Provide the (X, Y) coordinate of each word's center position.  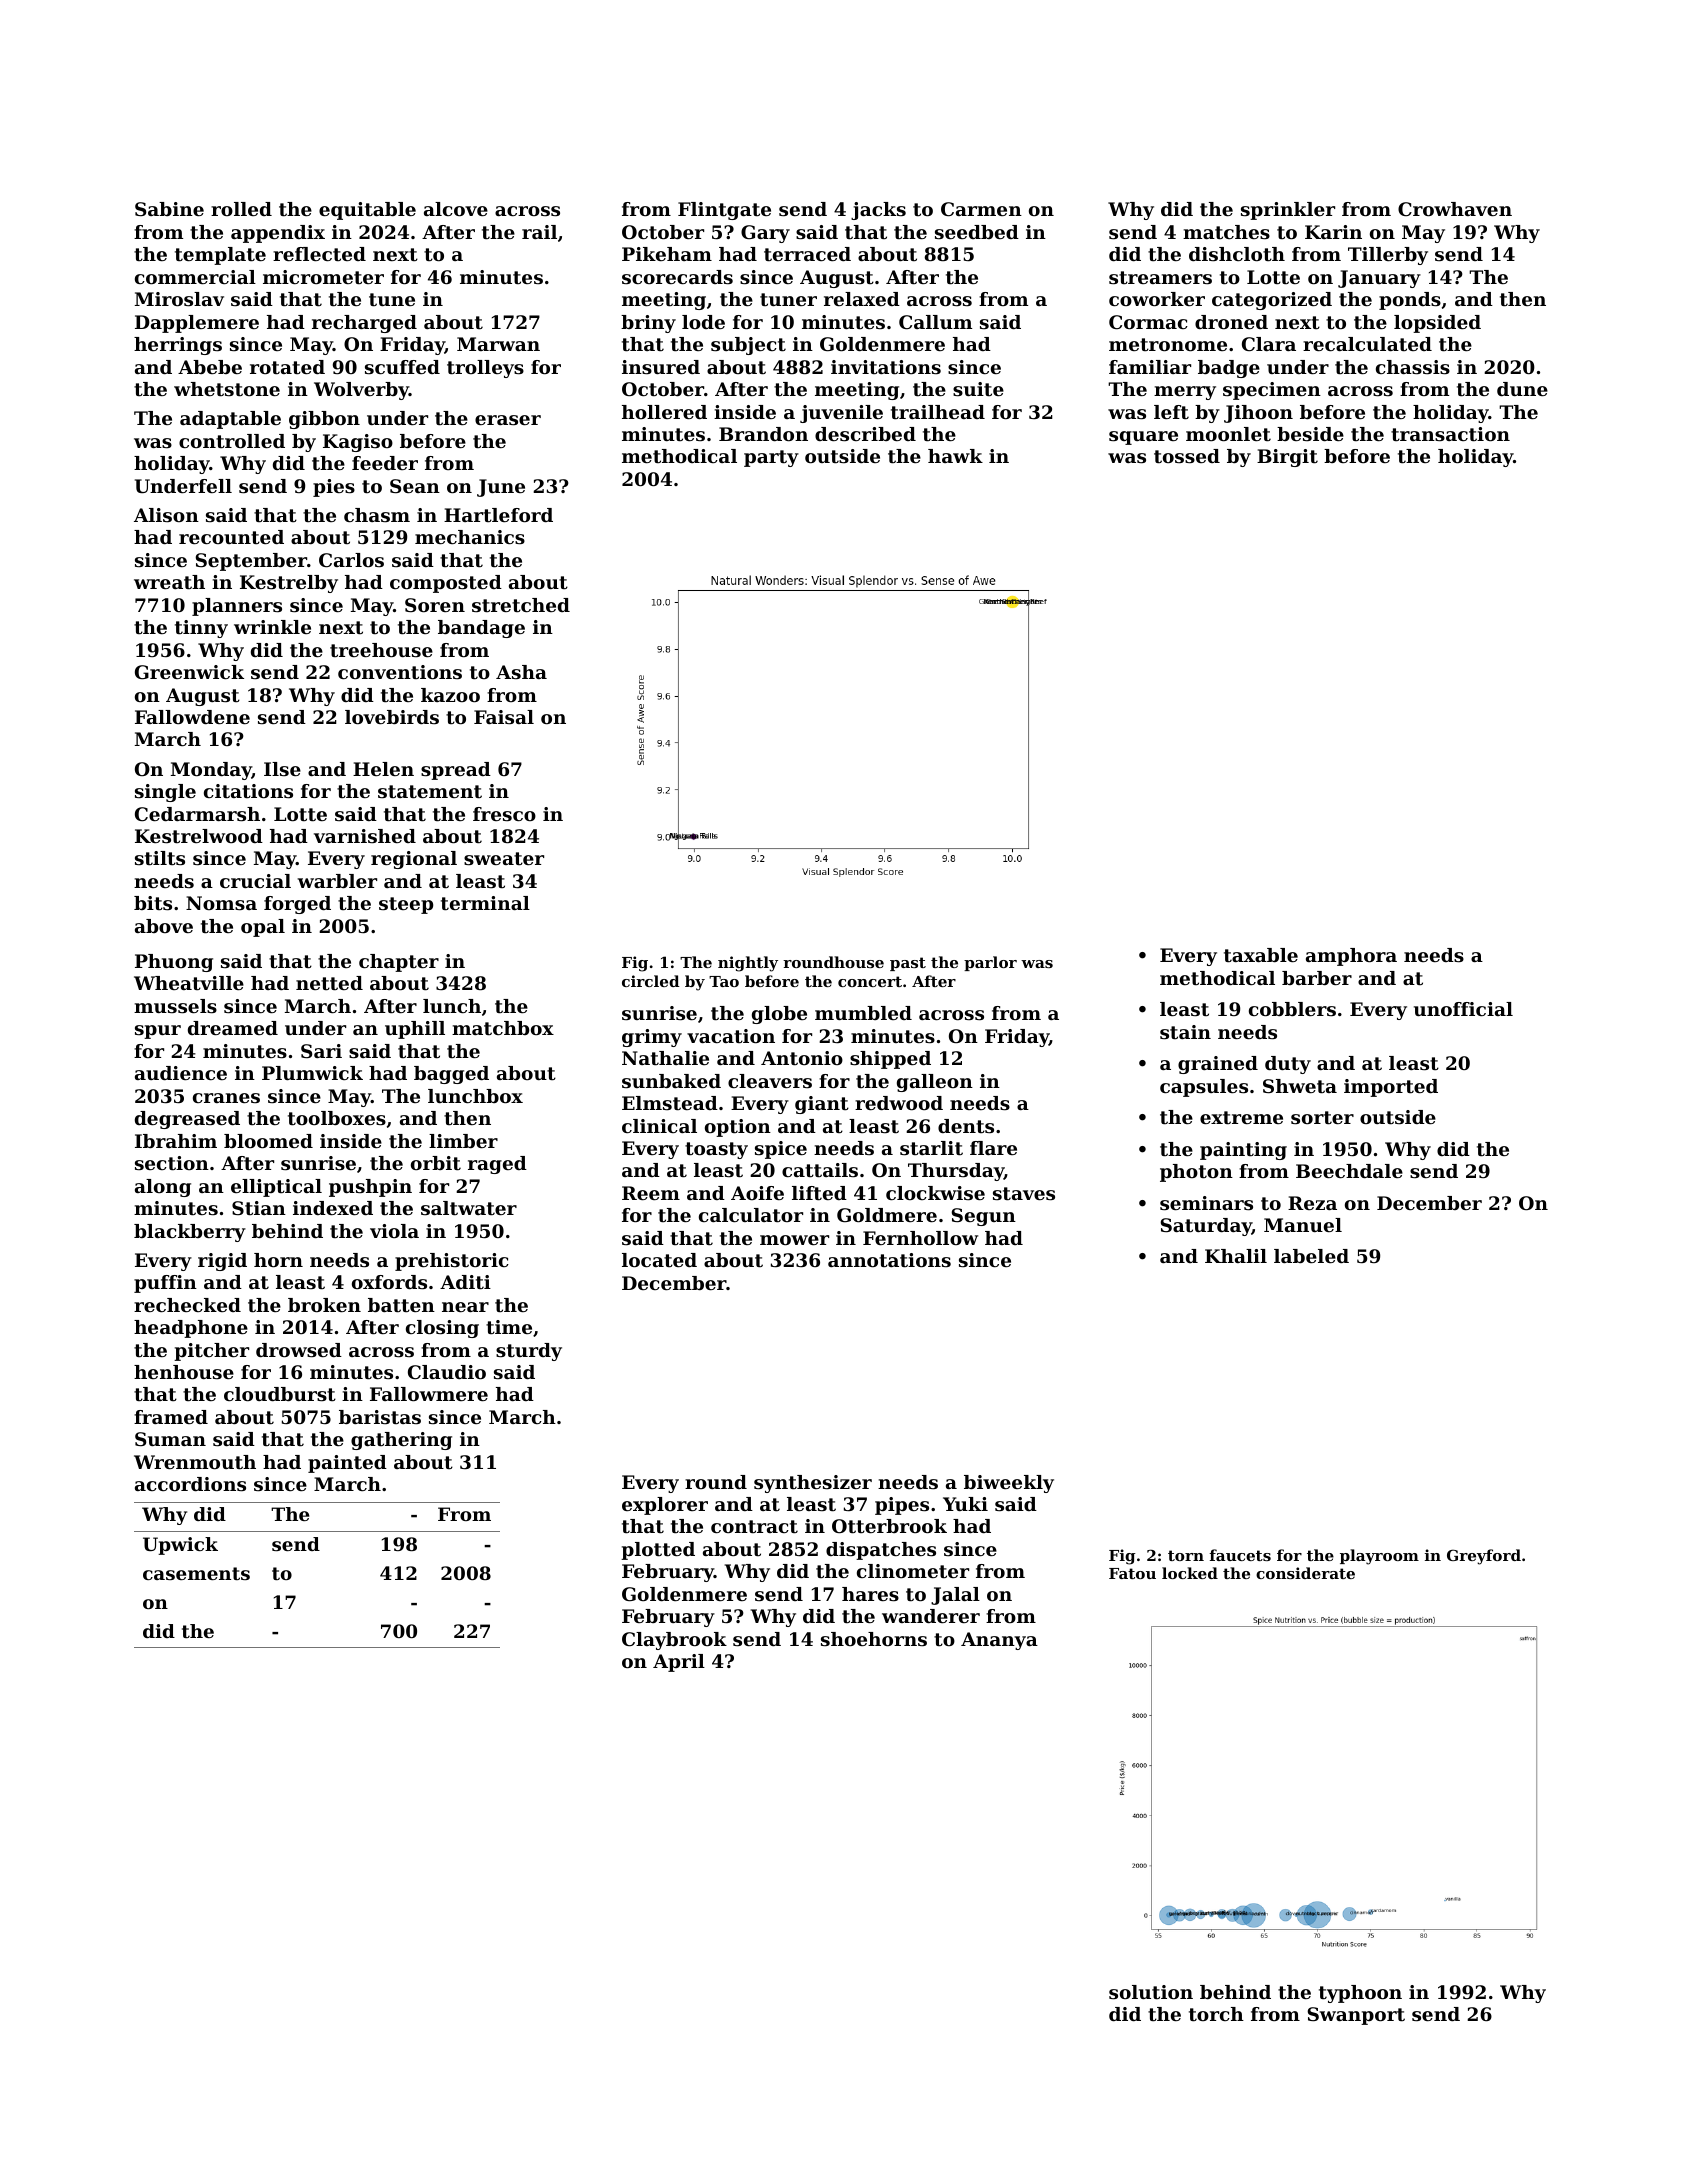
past (908, 964)
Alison (166, 515)
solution (1151, 1992)
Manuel (1303, 1225)
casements (196, 1573)
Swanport (1356, 2016)
